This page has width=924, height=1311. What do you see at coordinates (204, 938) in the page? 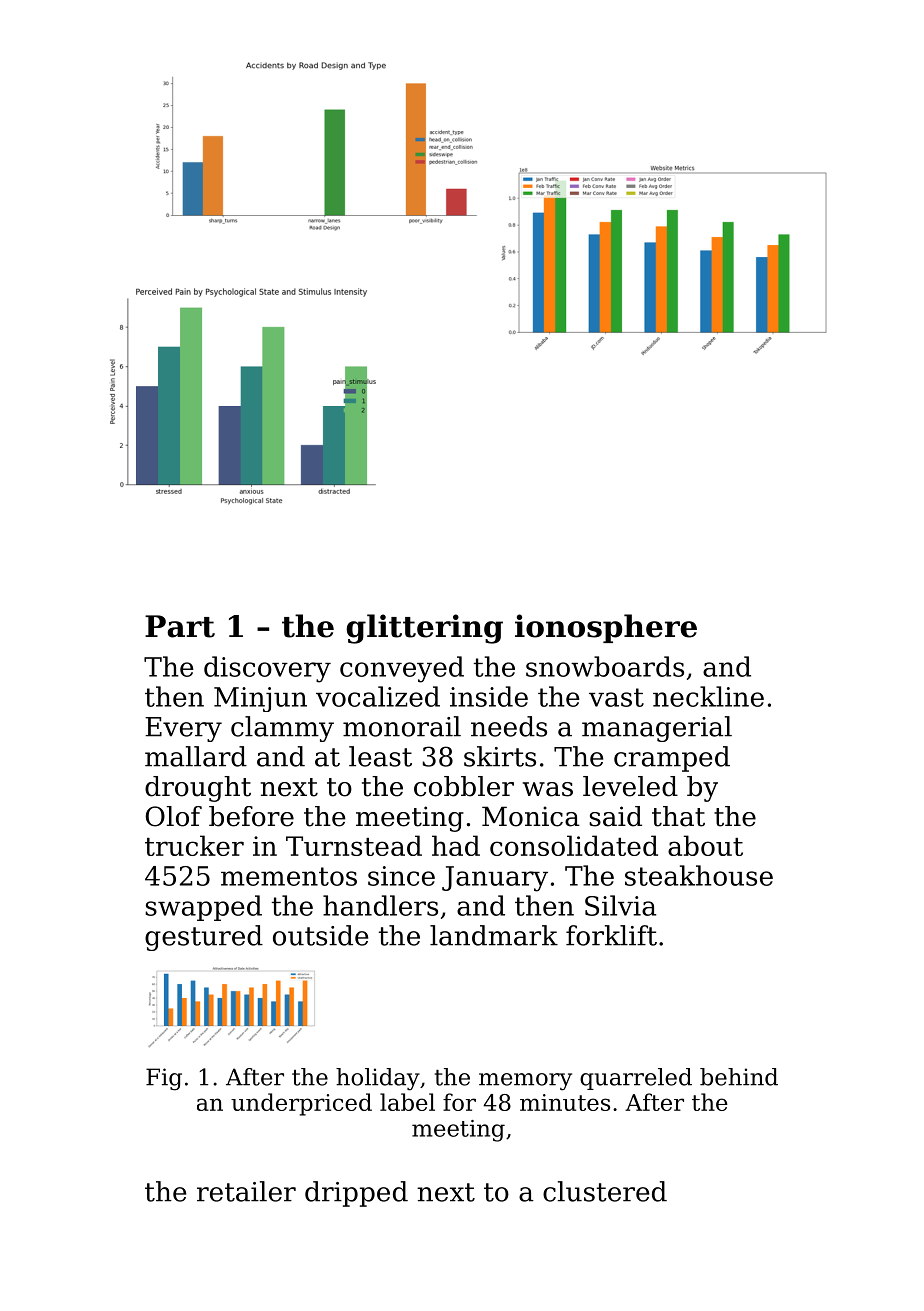
I see `gestured` at bounding box center [204, 938].
